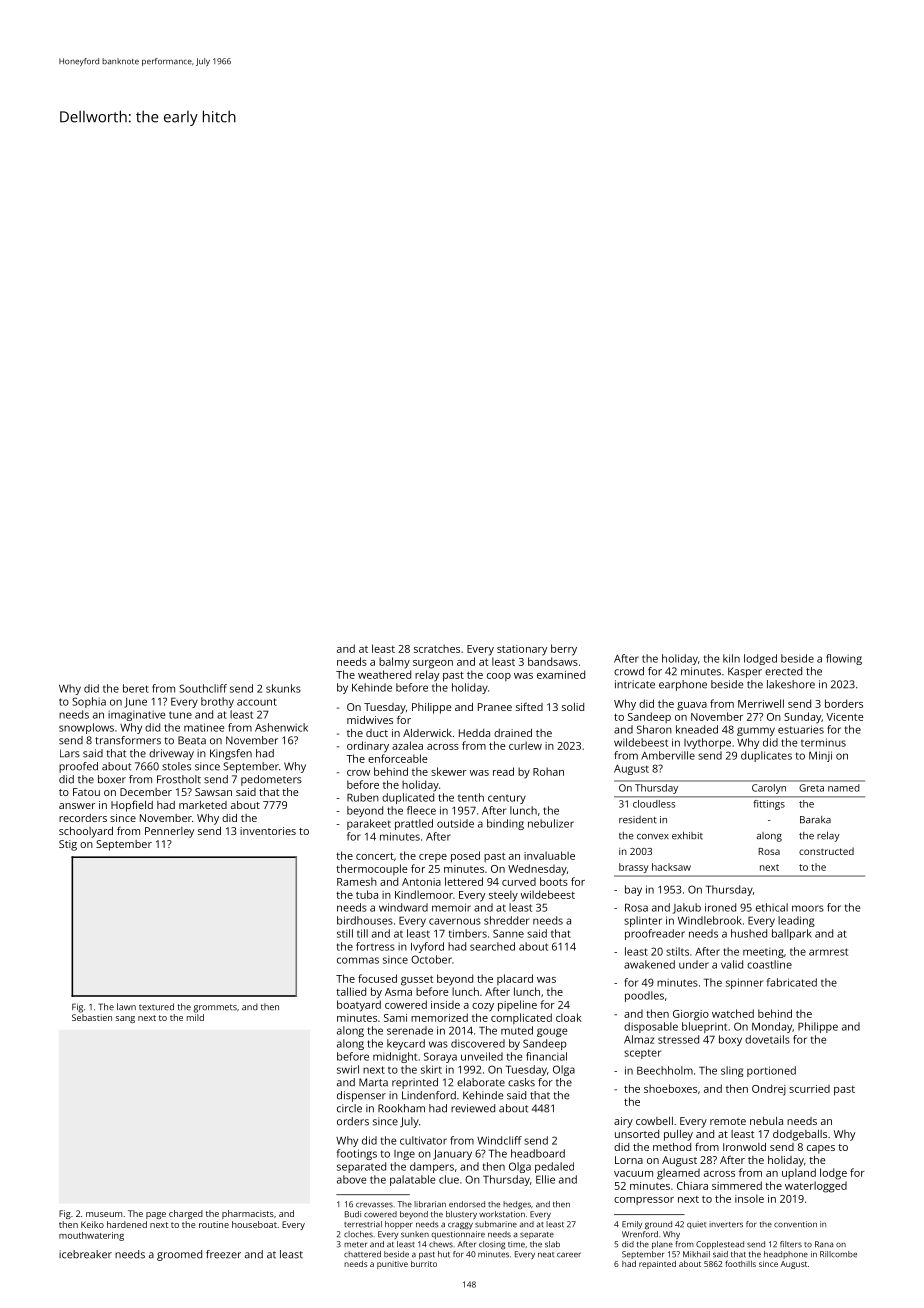 The height and width of the document is (1308, 924). What do you see at coordinates (86, 728) in the document?
I see `snowplows` at bounding box center [86, 728].
